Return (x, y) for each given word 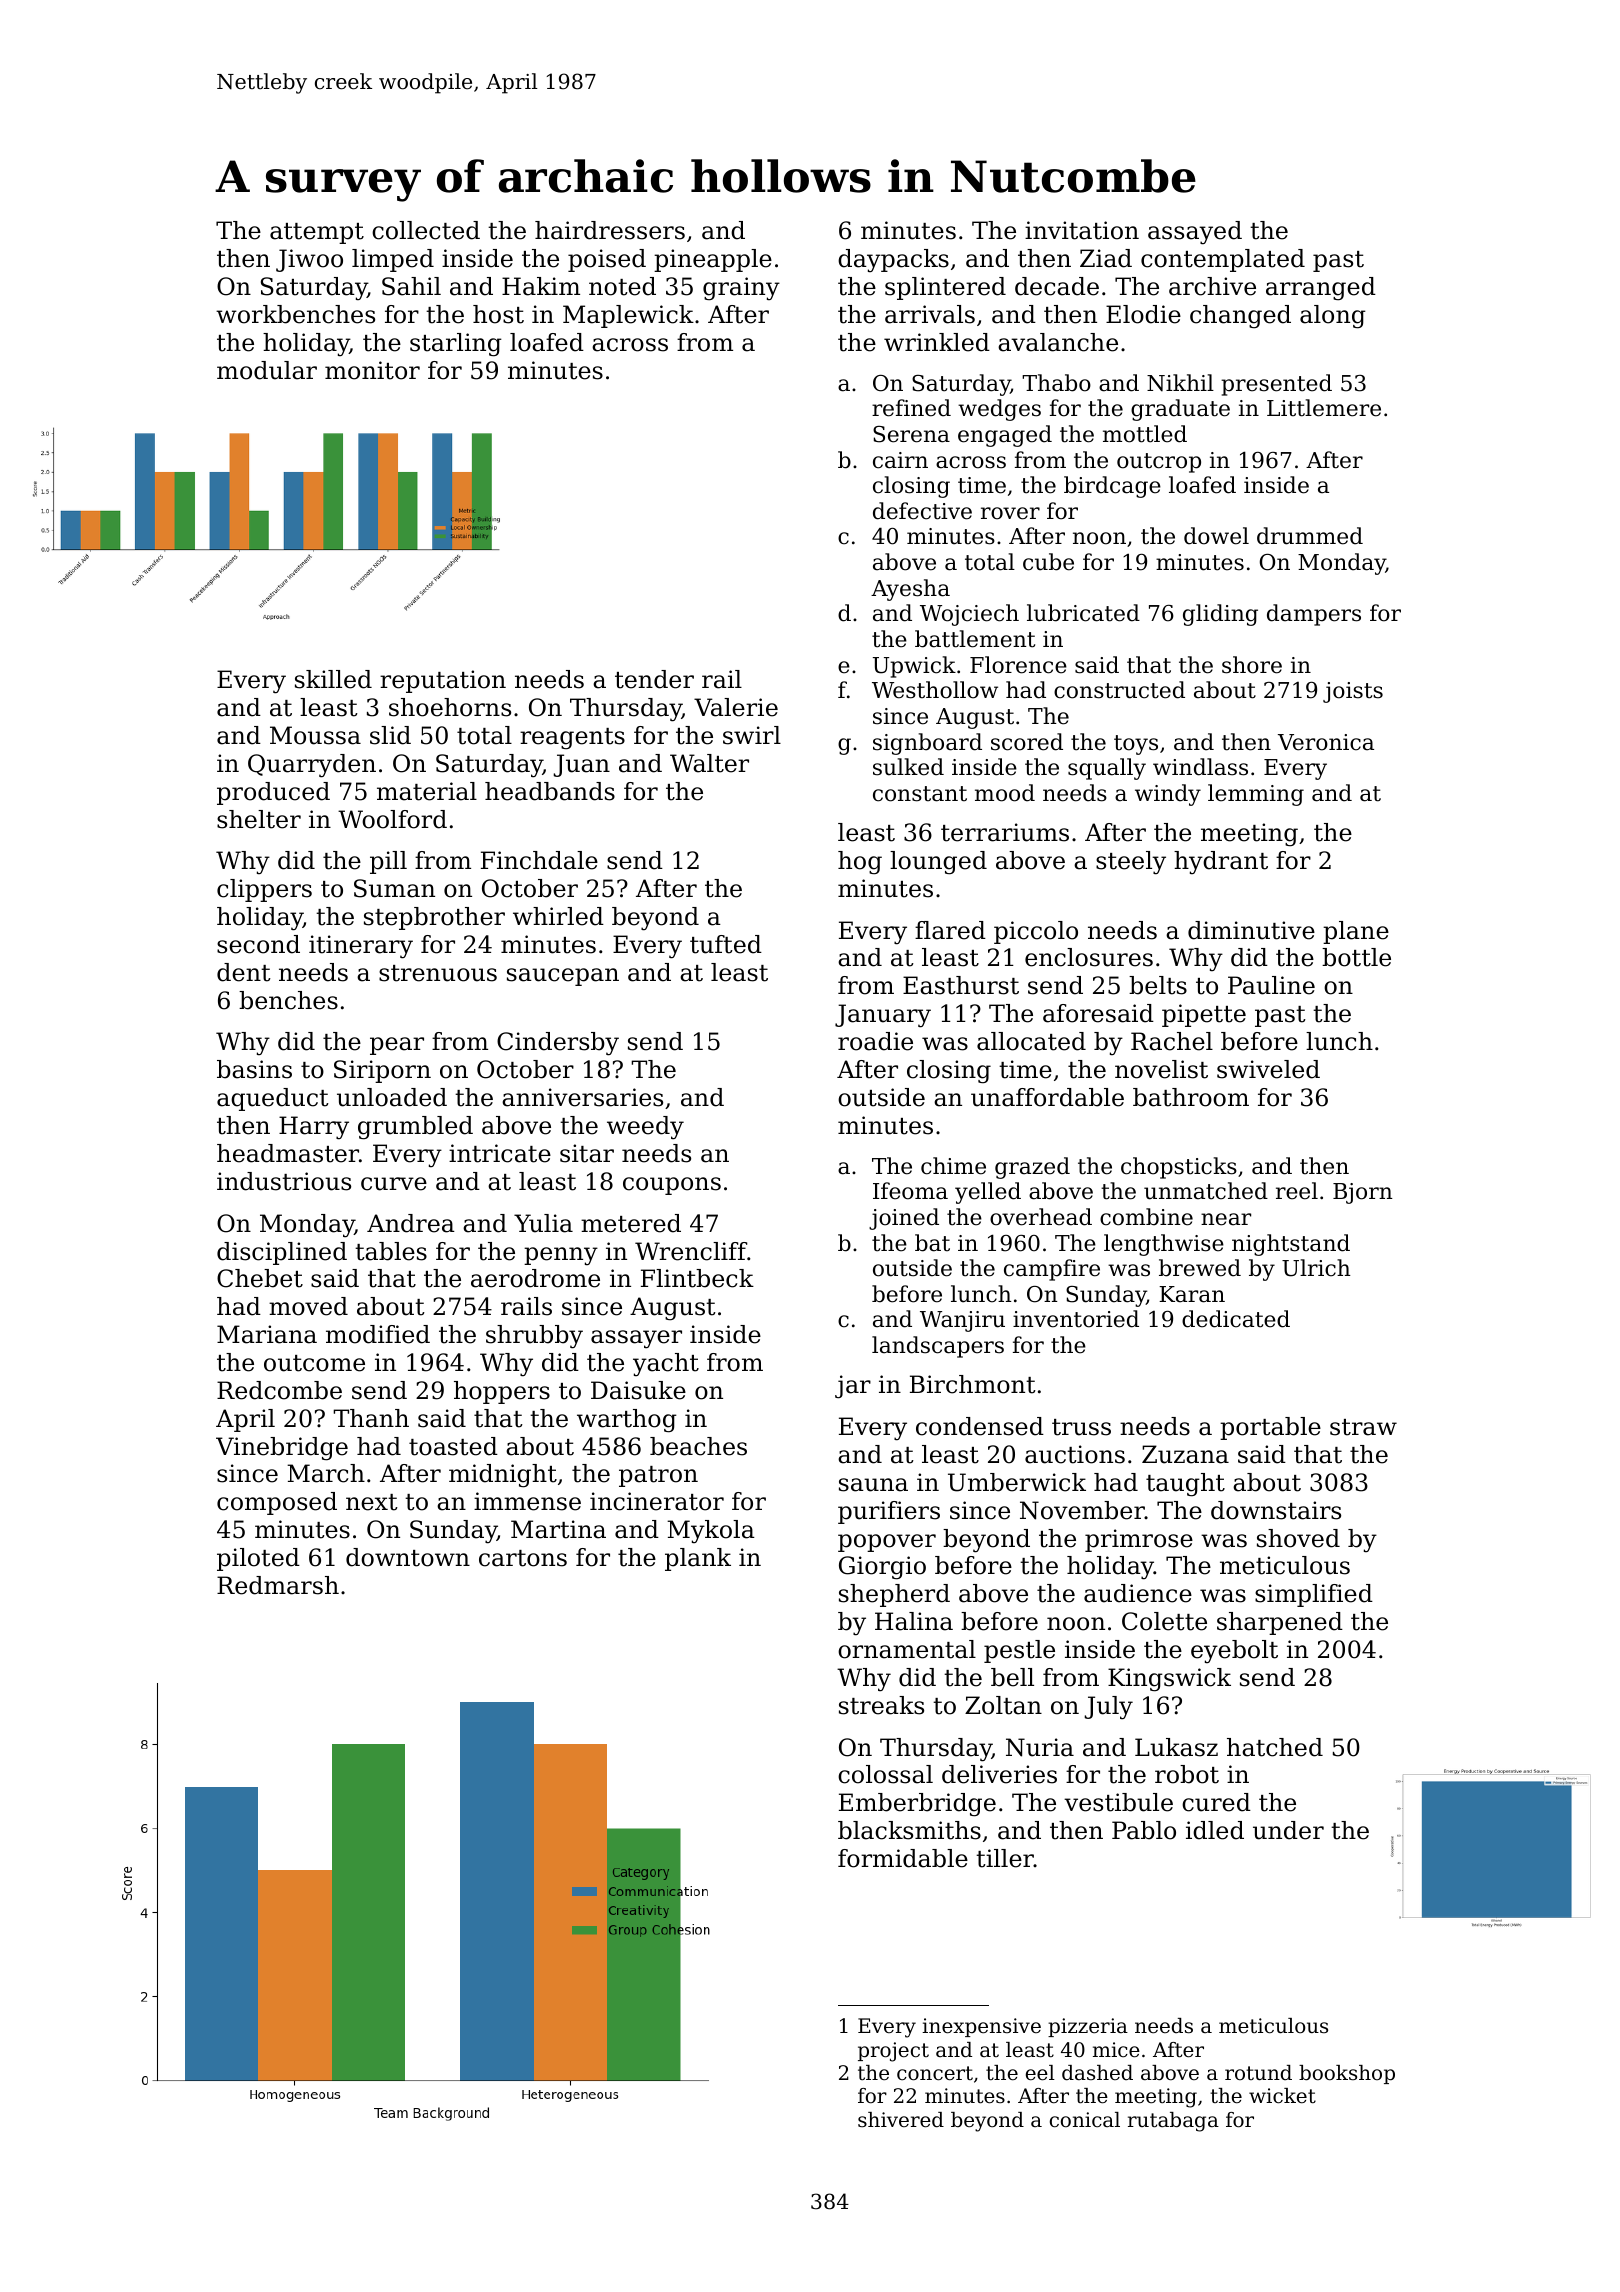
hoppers (502, 1392)
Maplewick (628, 316)
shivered (901, 2120)
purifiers (889, 1512)
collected (426, 230)
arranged (1321, 289)
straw (1363, 1427)
